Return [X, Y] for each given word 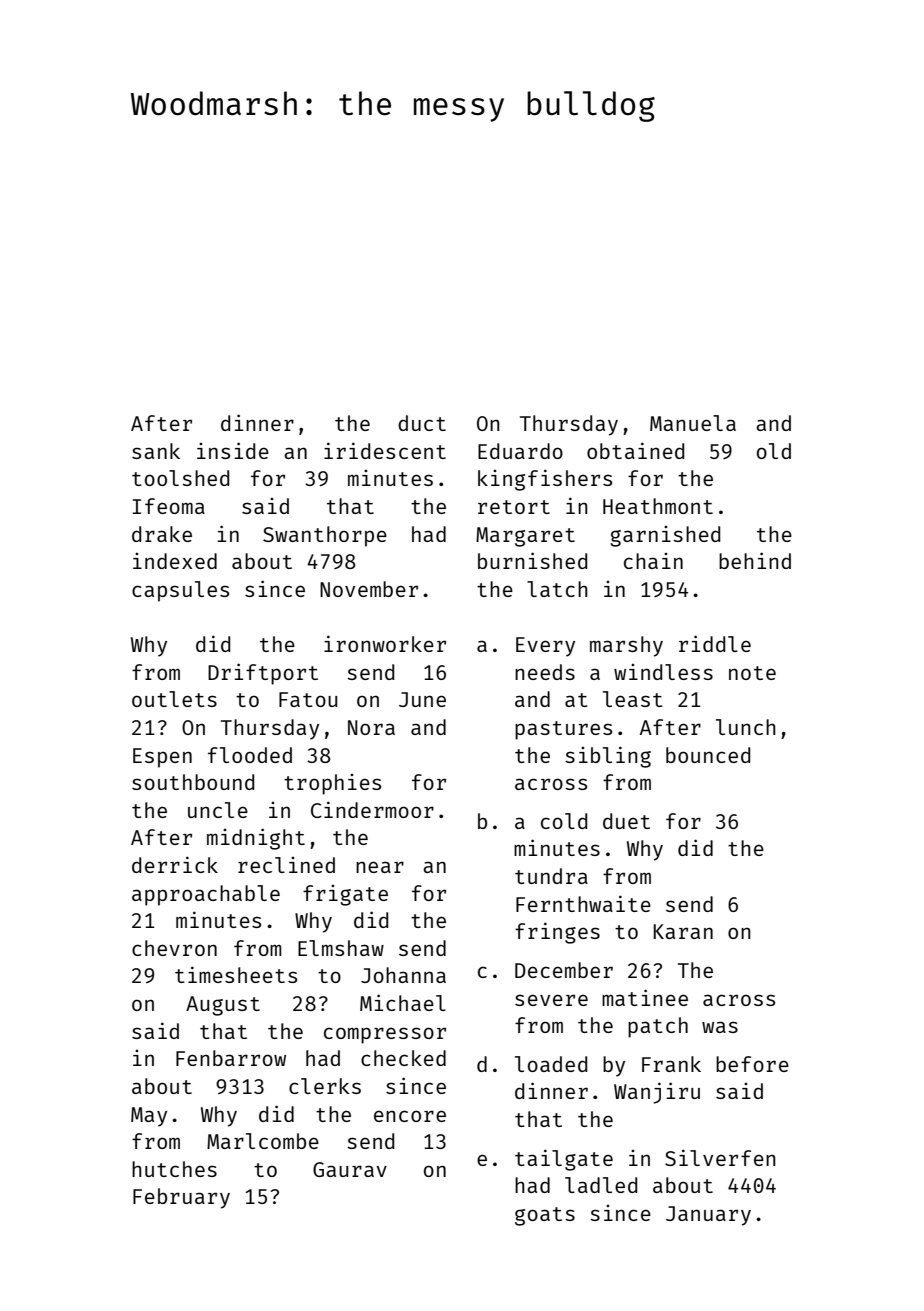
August [223, 1006]
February [181, 1198]
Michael [403, 1002]
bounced [708, 755]
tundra [551, 876]
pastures [563, 730]
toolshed [180, 478]
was [720, 1027]
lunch [746, 727]
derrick [175, 864]
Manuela [693, 423]
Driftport [263, 674]
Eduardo [520, 451]
